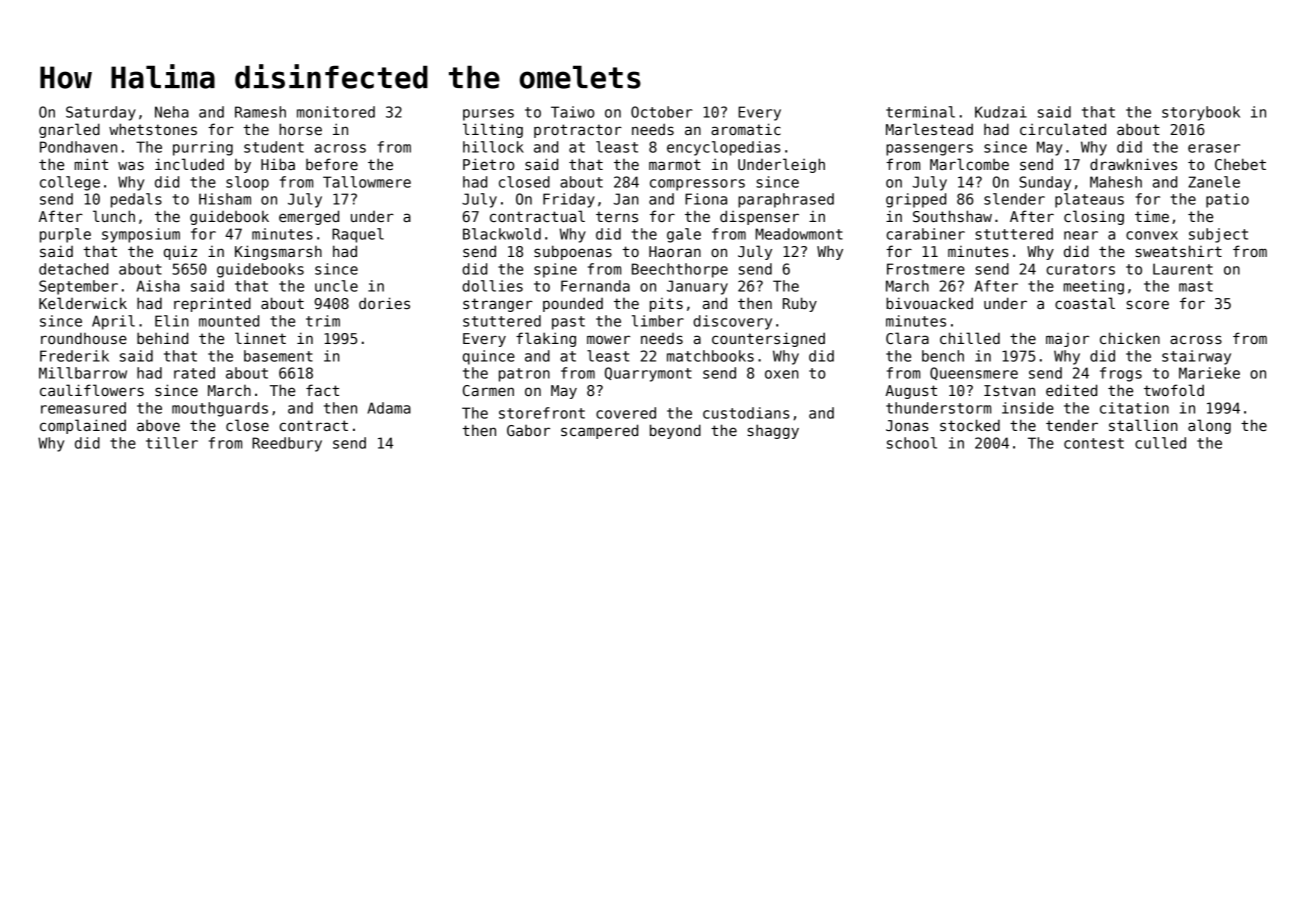 This screenshot has height=924, width=1308. Describe the element at coordinates (247, 183) in the screenshot. I see `sloop` at that location.
